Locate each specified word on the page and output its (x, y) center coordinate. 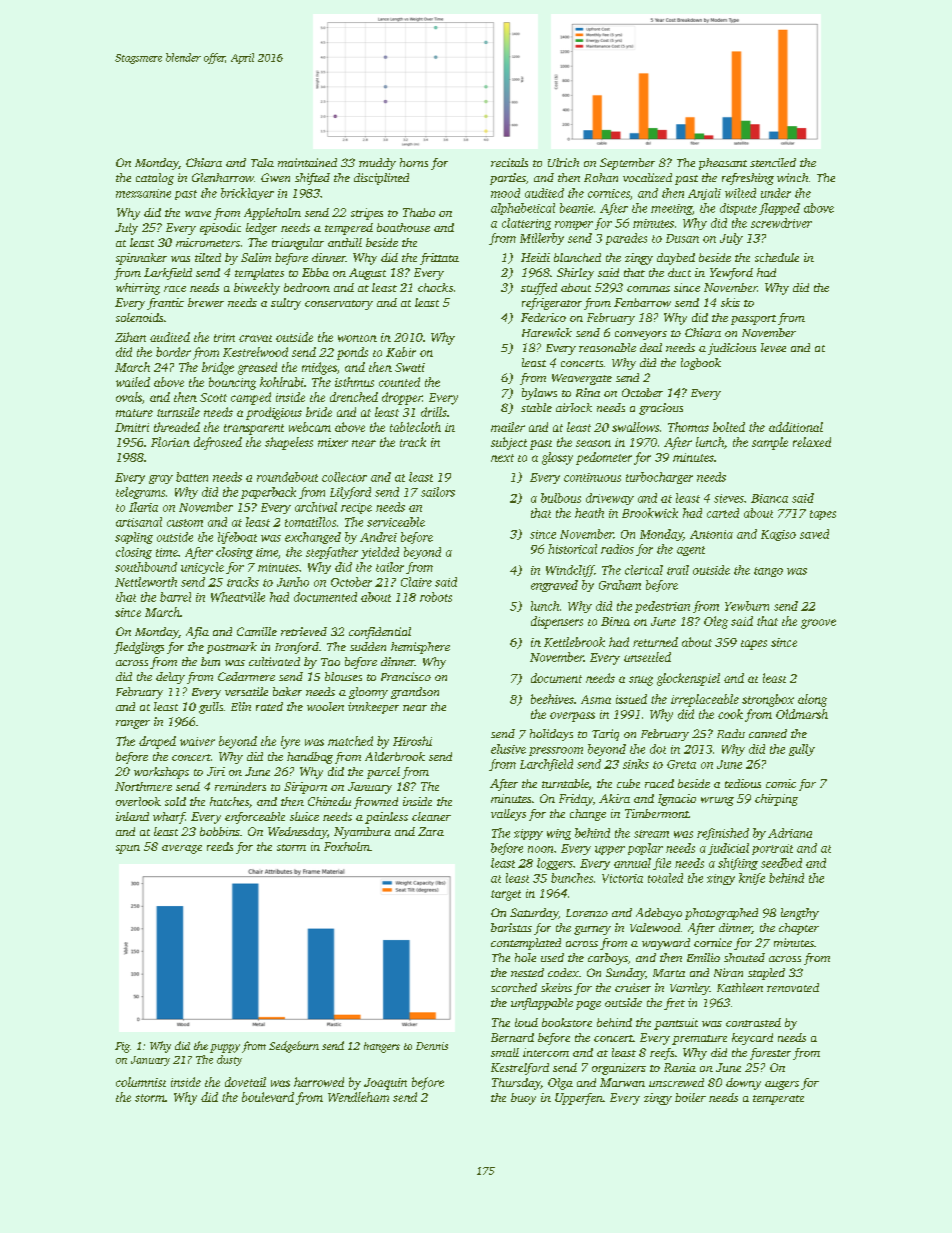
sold (175, 801)
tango (768, 572)
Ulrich (563, 162)
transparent (254, 429)
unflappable (542, 1004)
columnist (141, 1082)
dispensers (557, 622)
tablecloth (415, 427)
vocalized (647, 177)
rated (269, 706)
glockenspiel (688, 679)
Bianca (769, 498)
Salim (256, 257)
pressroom (556, 751)
